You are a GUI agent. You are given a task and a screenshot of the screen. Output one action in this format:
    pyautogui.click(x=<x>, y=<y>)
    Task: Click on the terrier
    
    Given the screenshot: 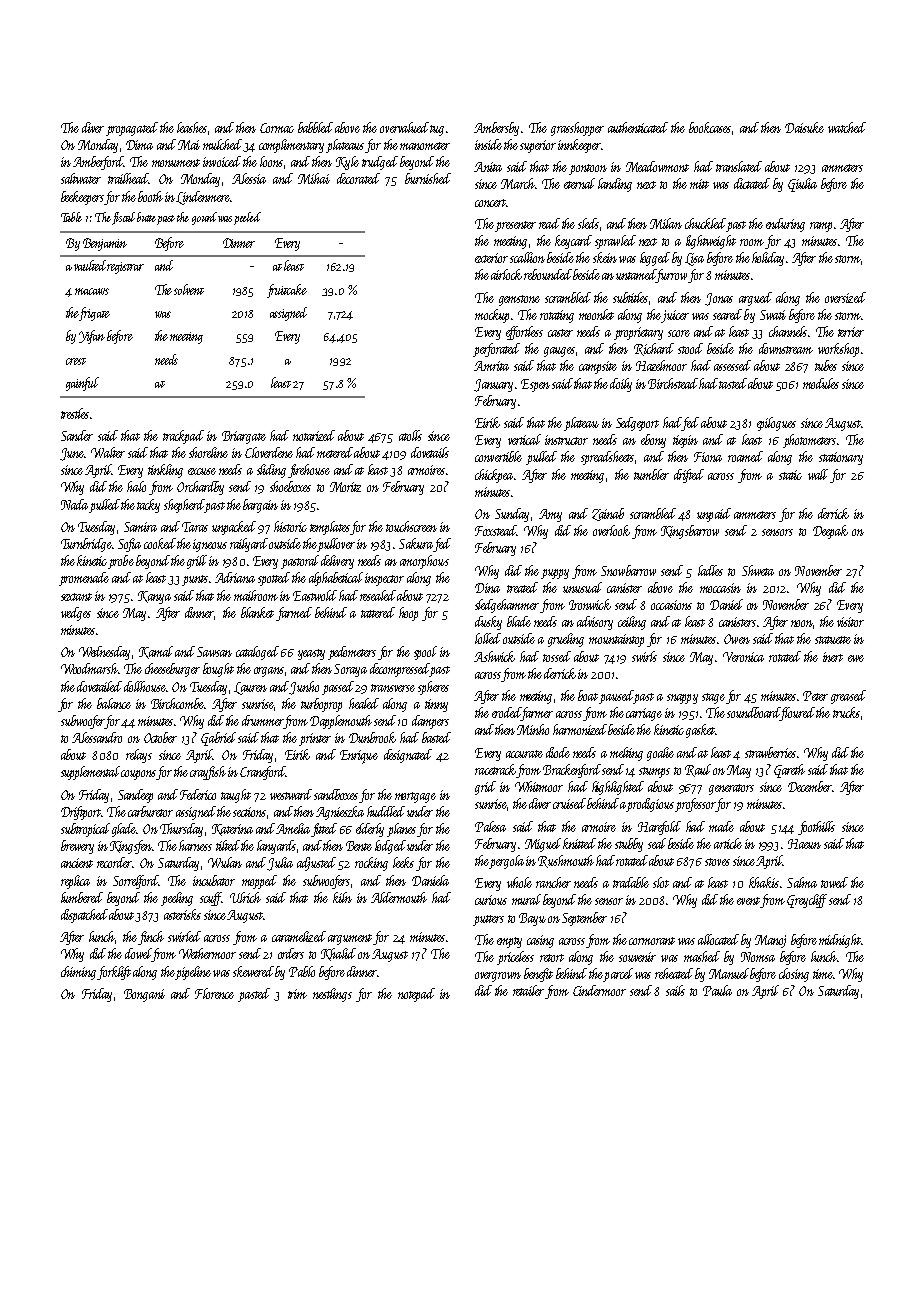 What is the action you would take?
    pyautogui.click(x=851, y=332)
